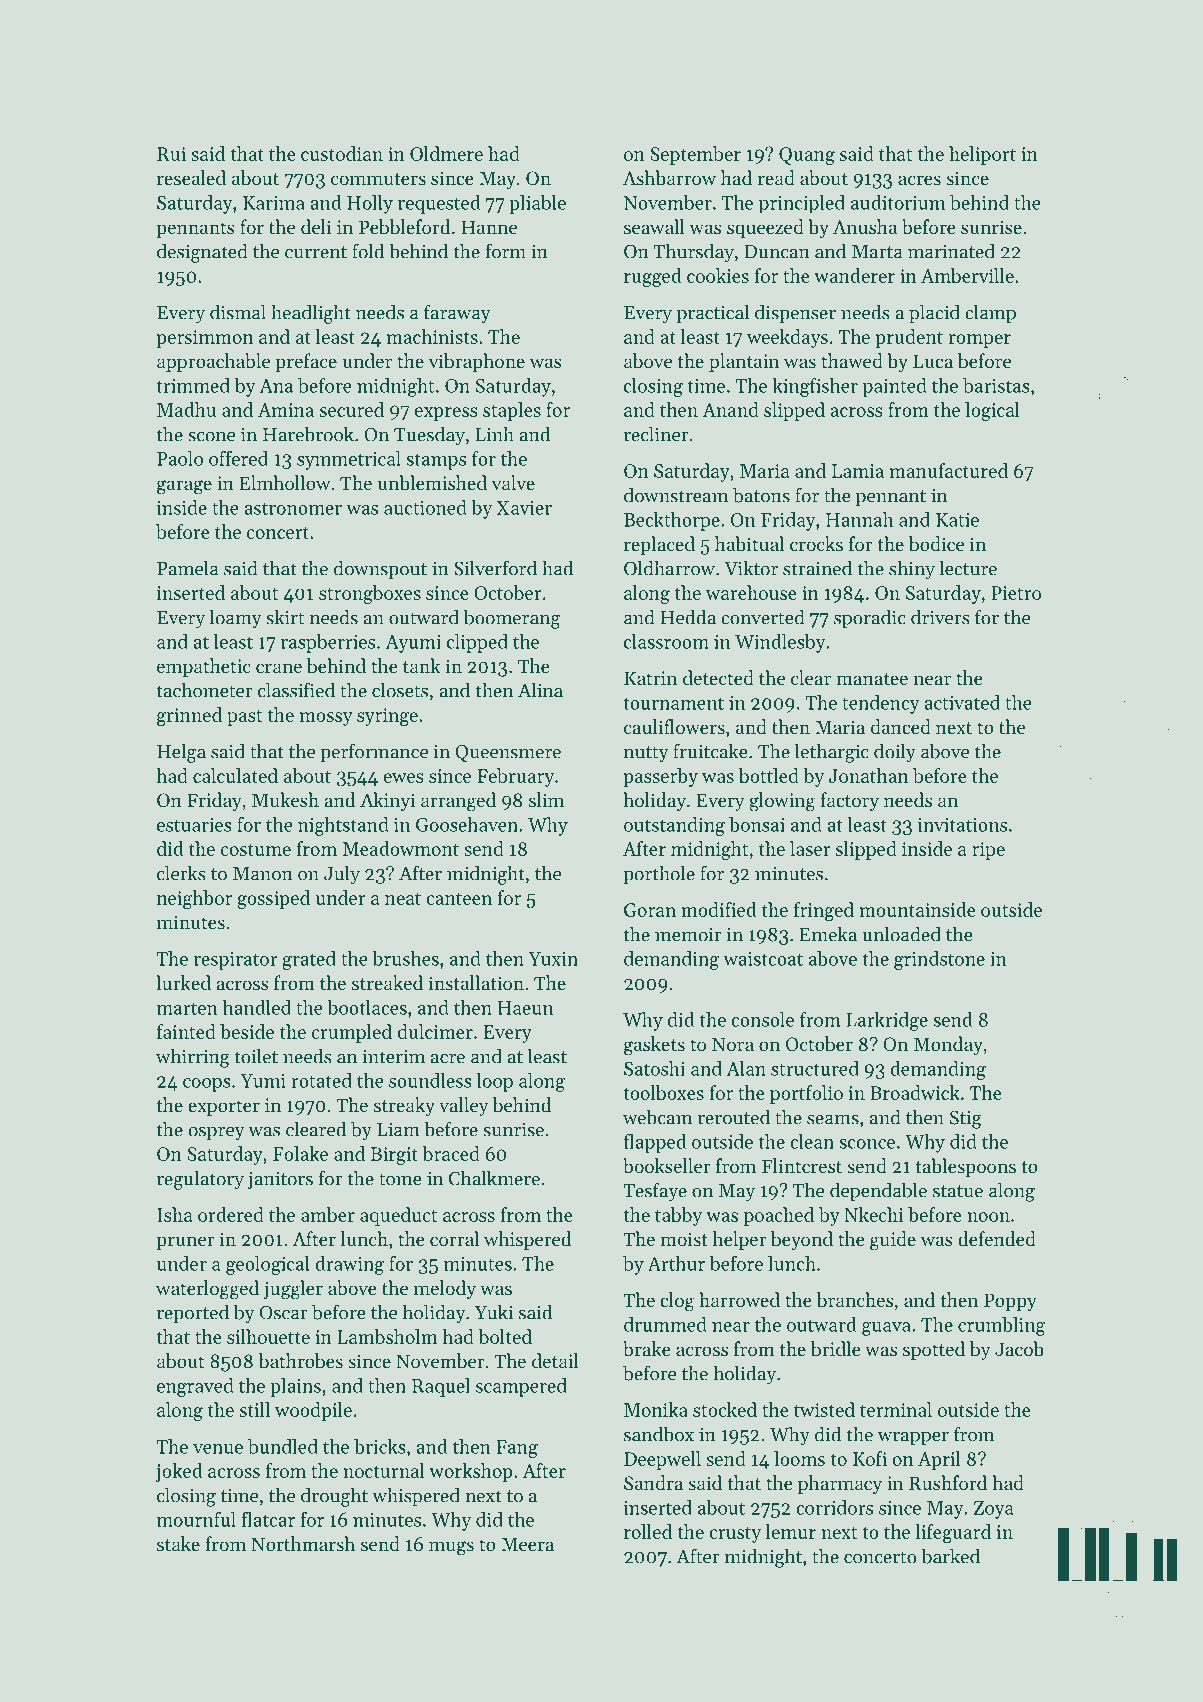  I want to click on crusty, so click(735, 1535).
